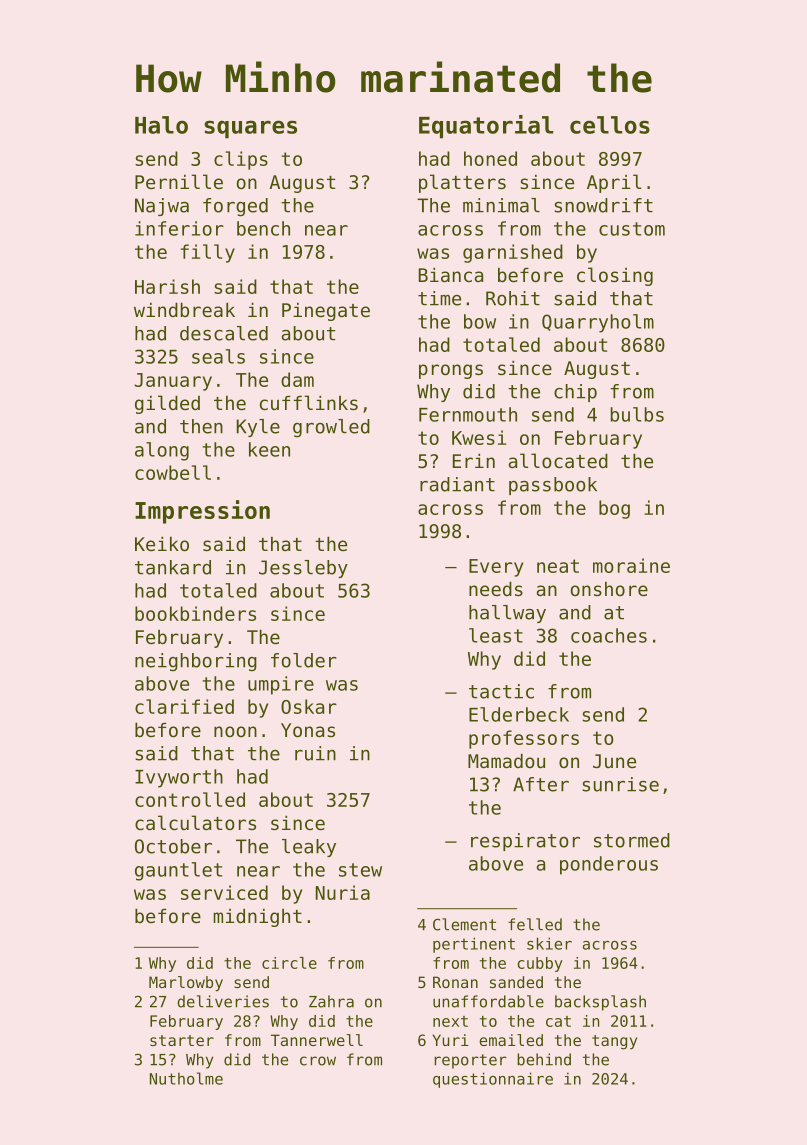 This image has height=1145, width=807. What do you see at coordinates (161, 125) in the image?
I see `Halo` at bounding box center [161, 125].
